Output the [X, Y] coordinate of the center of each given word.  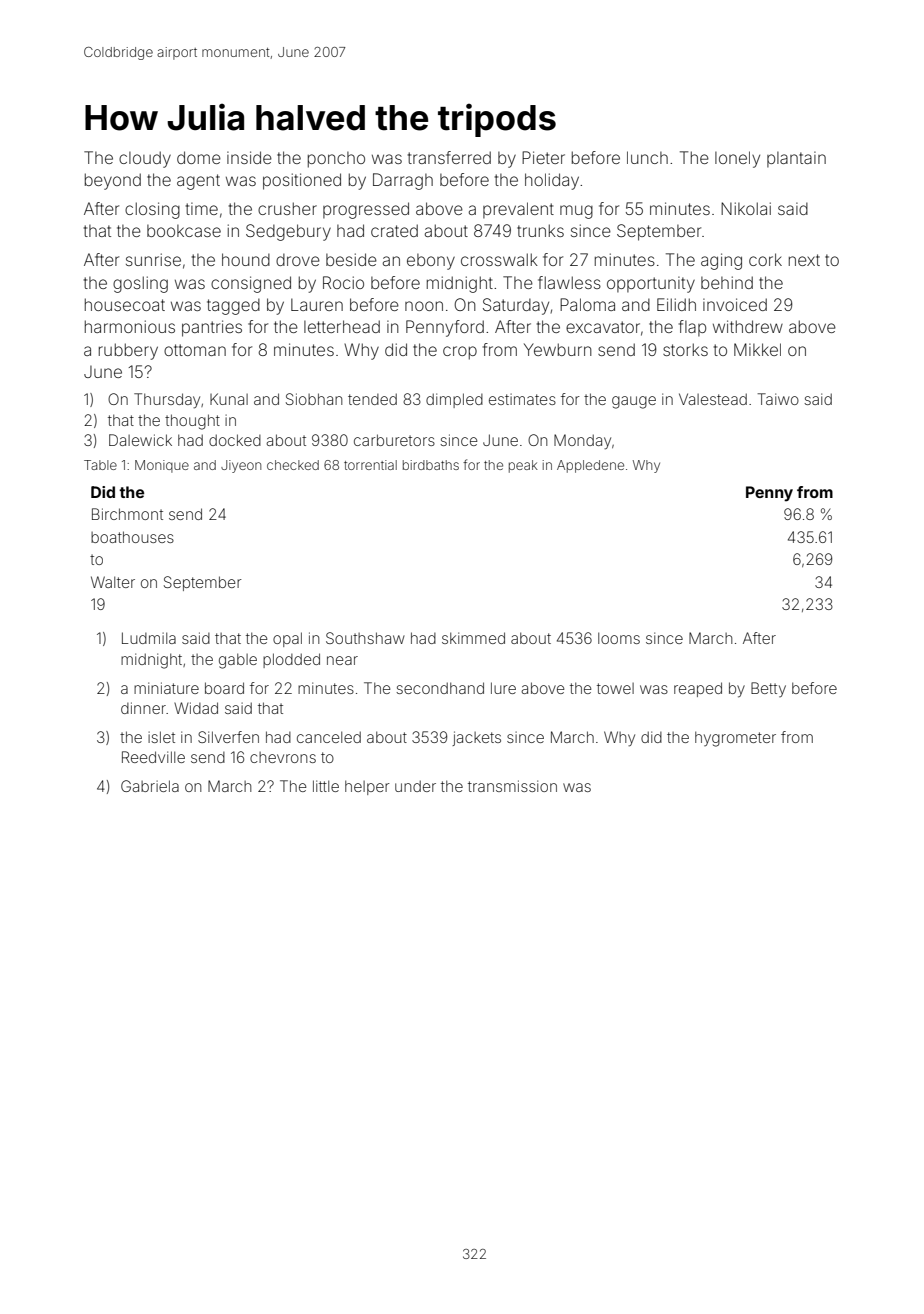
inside [249, 157]
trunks [540, 230]
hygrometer [735, 739]
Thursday [167, 401]
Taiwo [778, 399]
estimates [522, 399]
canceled [329, 737]
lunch [647, 157]
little [326, 786]
